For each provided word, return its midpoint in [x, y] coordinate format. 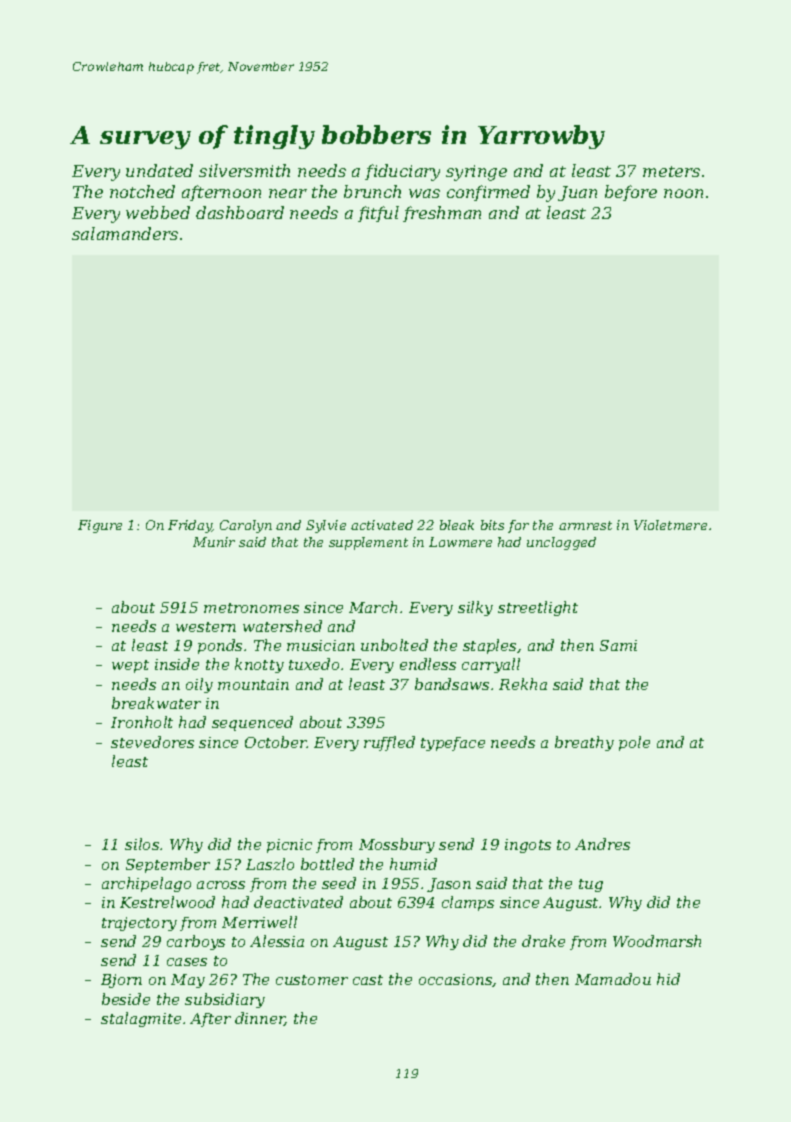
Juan [577, 193]
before [631, 193]
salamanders [125, 233]
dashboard [240, 212]
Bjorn [121, 981]
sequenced [252, 723]
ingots [528, 846]
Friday [190, 526]
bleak [457, 525]
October [276, 742]
